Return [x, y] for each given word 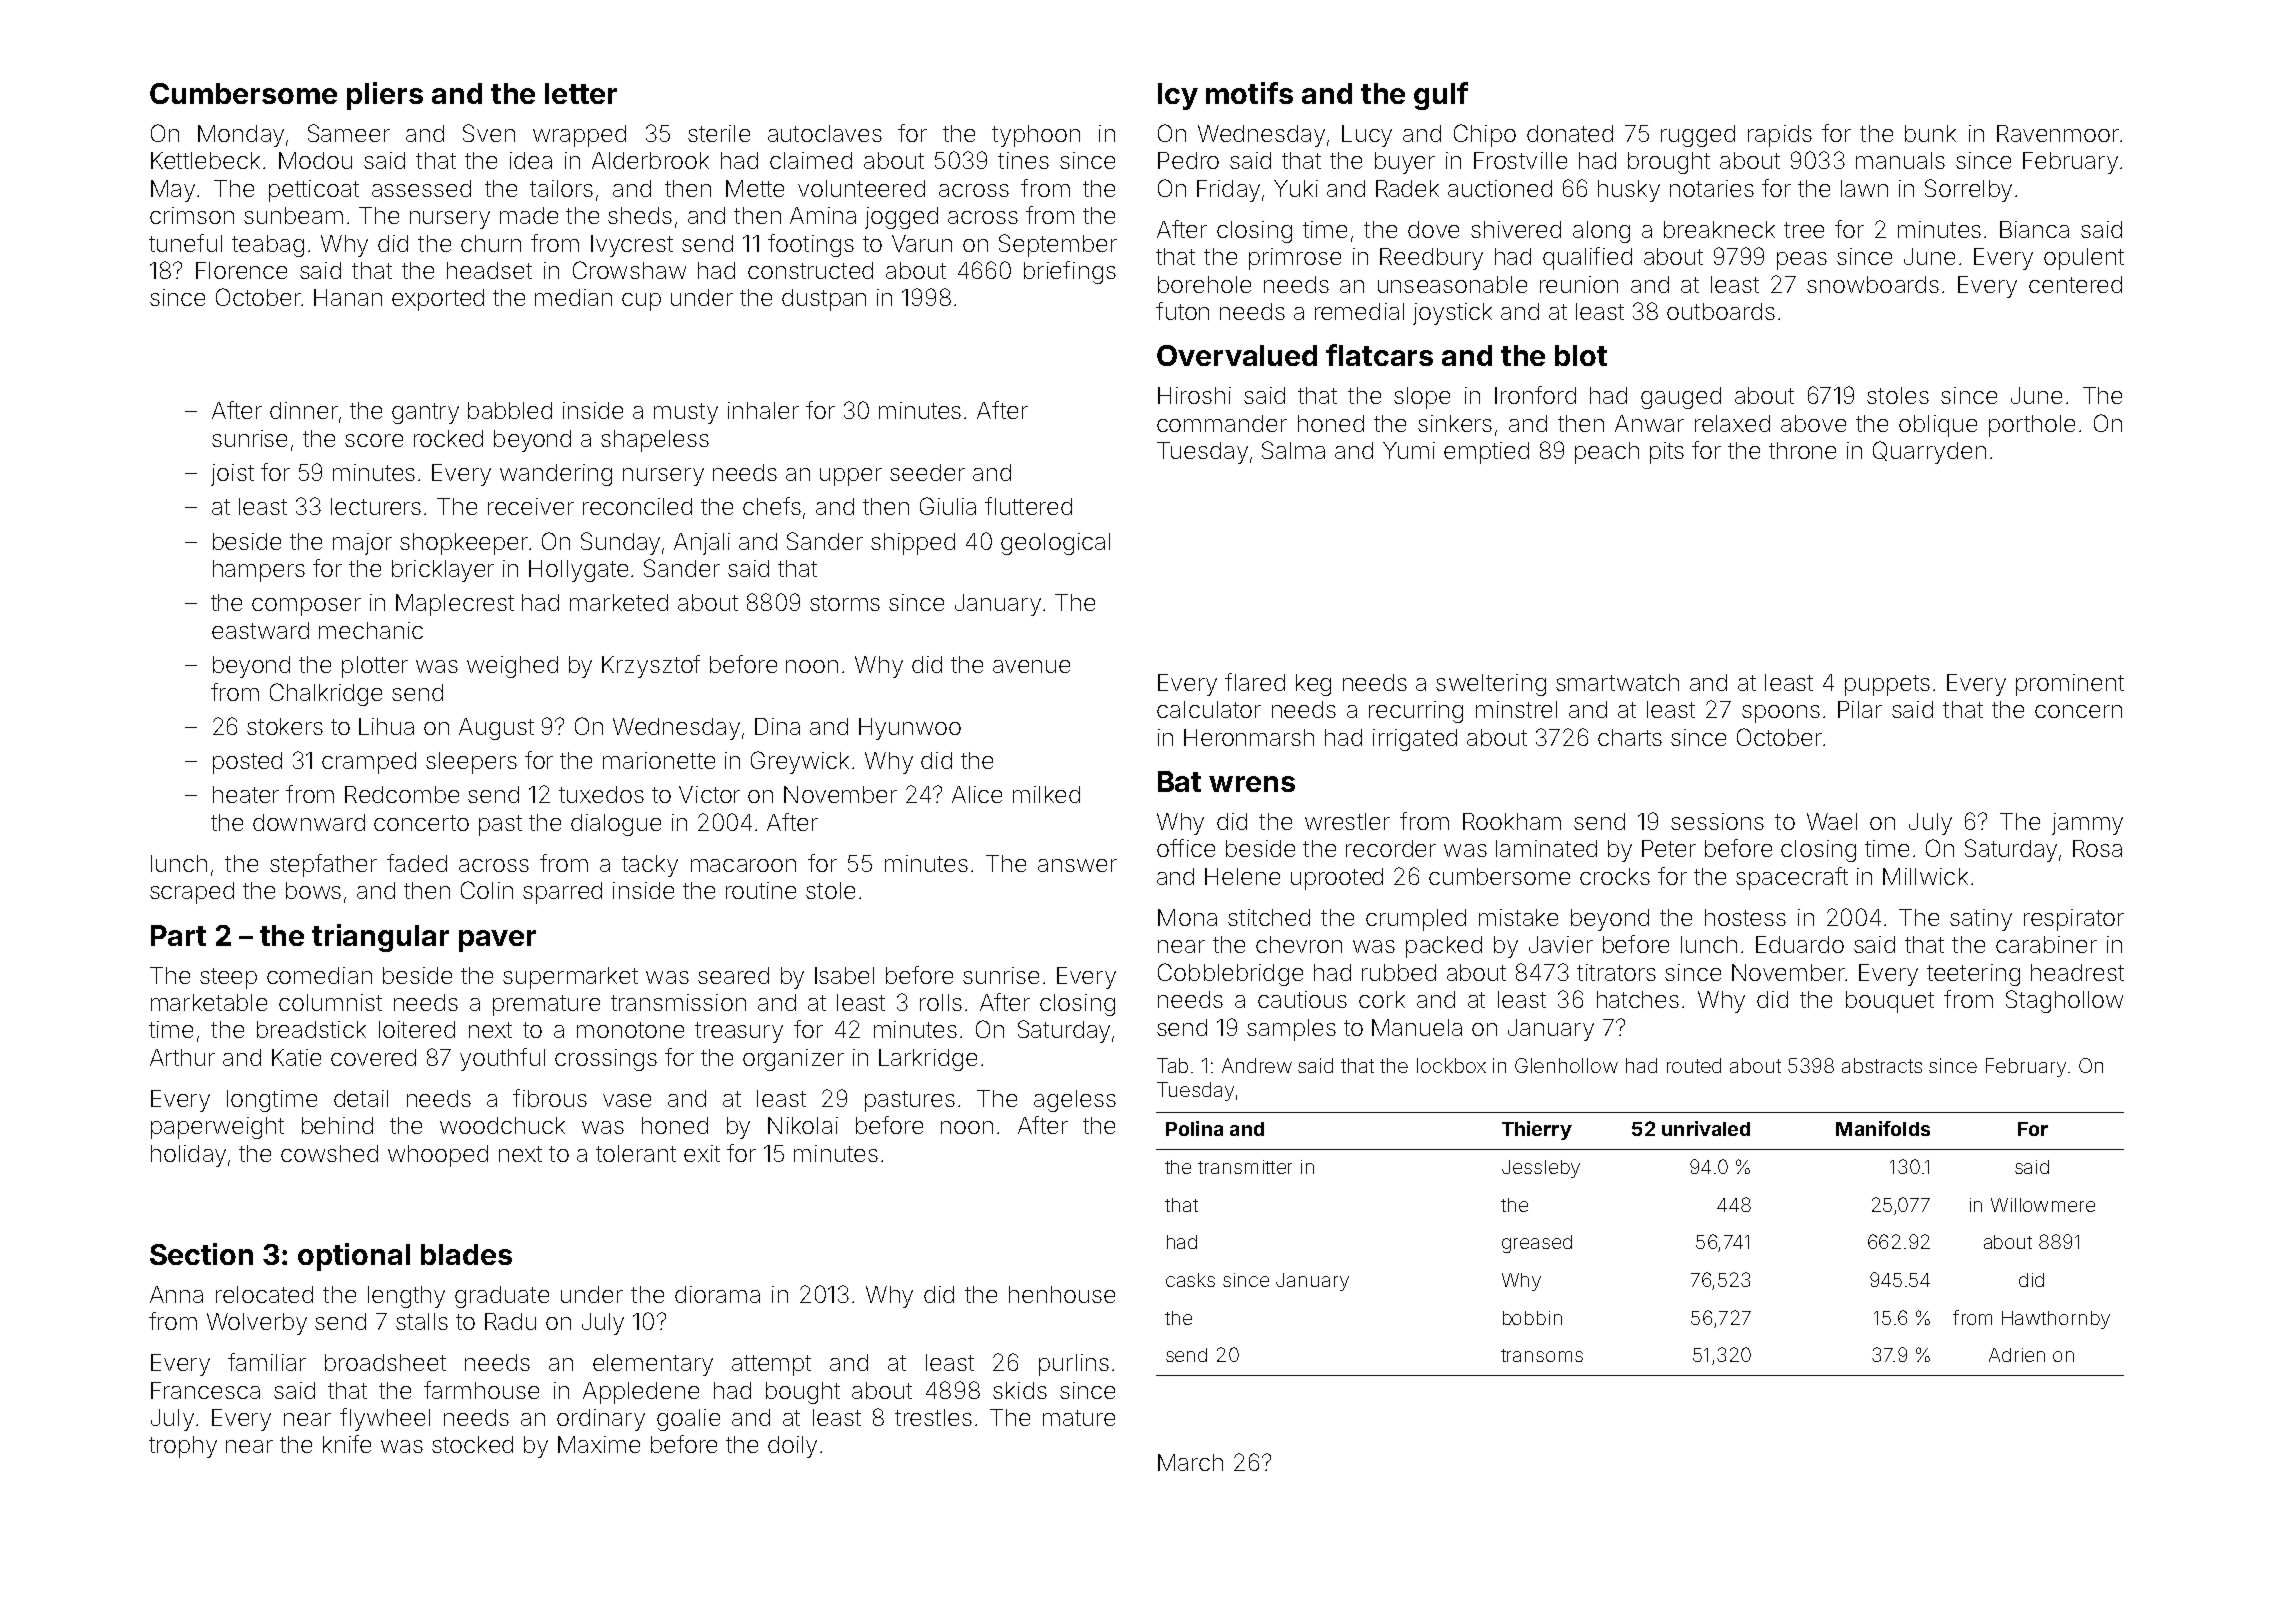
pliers [385, 96]
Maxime [599, 1444]
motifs [1249, 93]
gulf [1441, 96]
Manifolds [1883, 1128]
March [1190, 1462]
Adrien [2017, 1355]
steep [228, 978]
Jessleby [1541, 1169]
